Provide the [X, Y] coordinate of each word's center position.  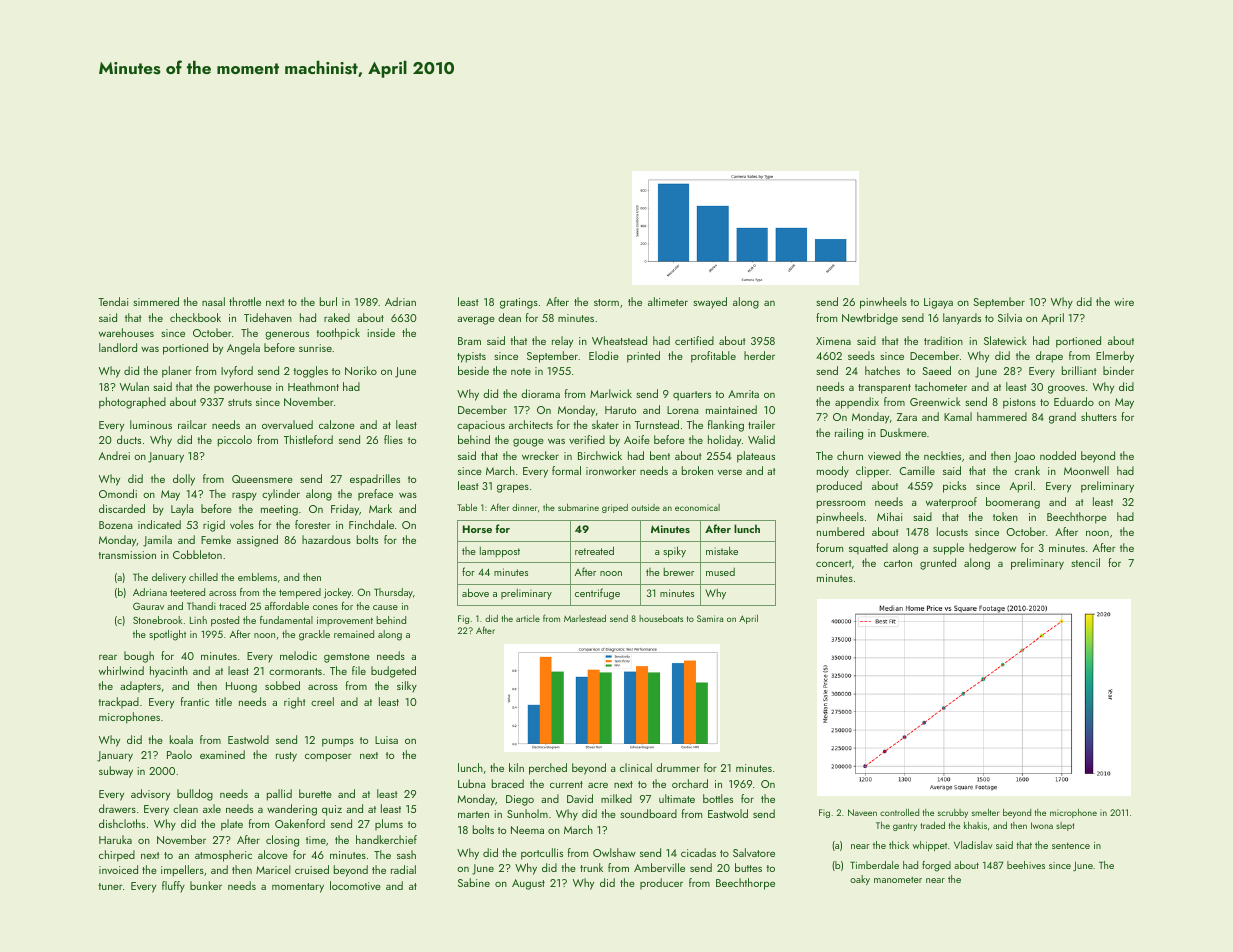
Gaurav [148, 606]
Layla [182, 510]
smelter [985, 812]
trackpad [118, 702]
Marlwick [611, 393]
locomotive [355, 885]
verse [730, 472]
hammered [1002, 416]
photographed [132, 403]
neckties [942, 455]
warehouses [126, 332]
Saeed [936, 370]
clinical [636, 767]
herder [759, 355]
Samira [710, 618]
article [528, 618]
